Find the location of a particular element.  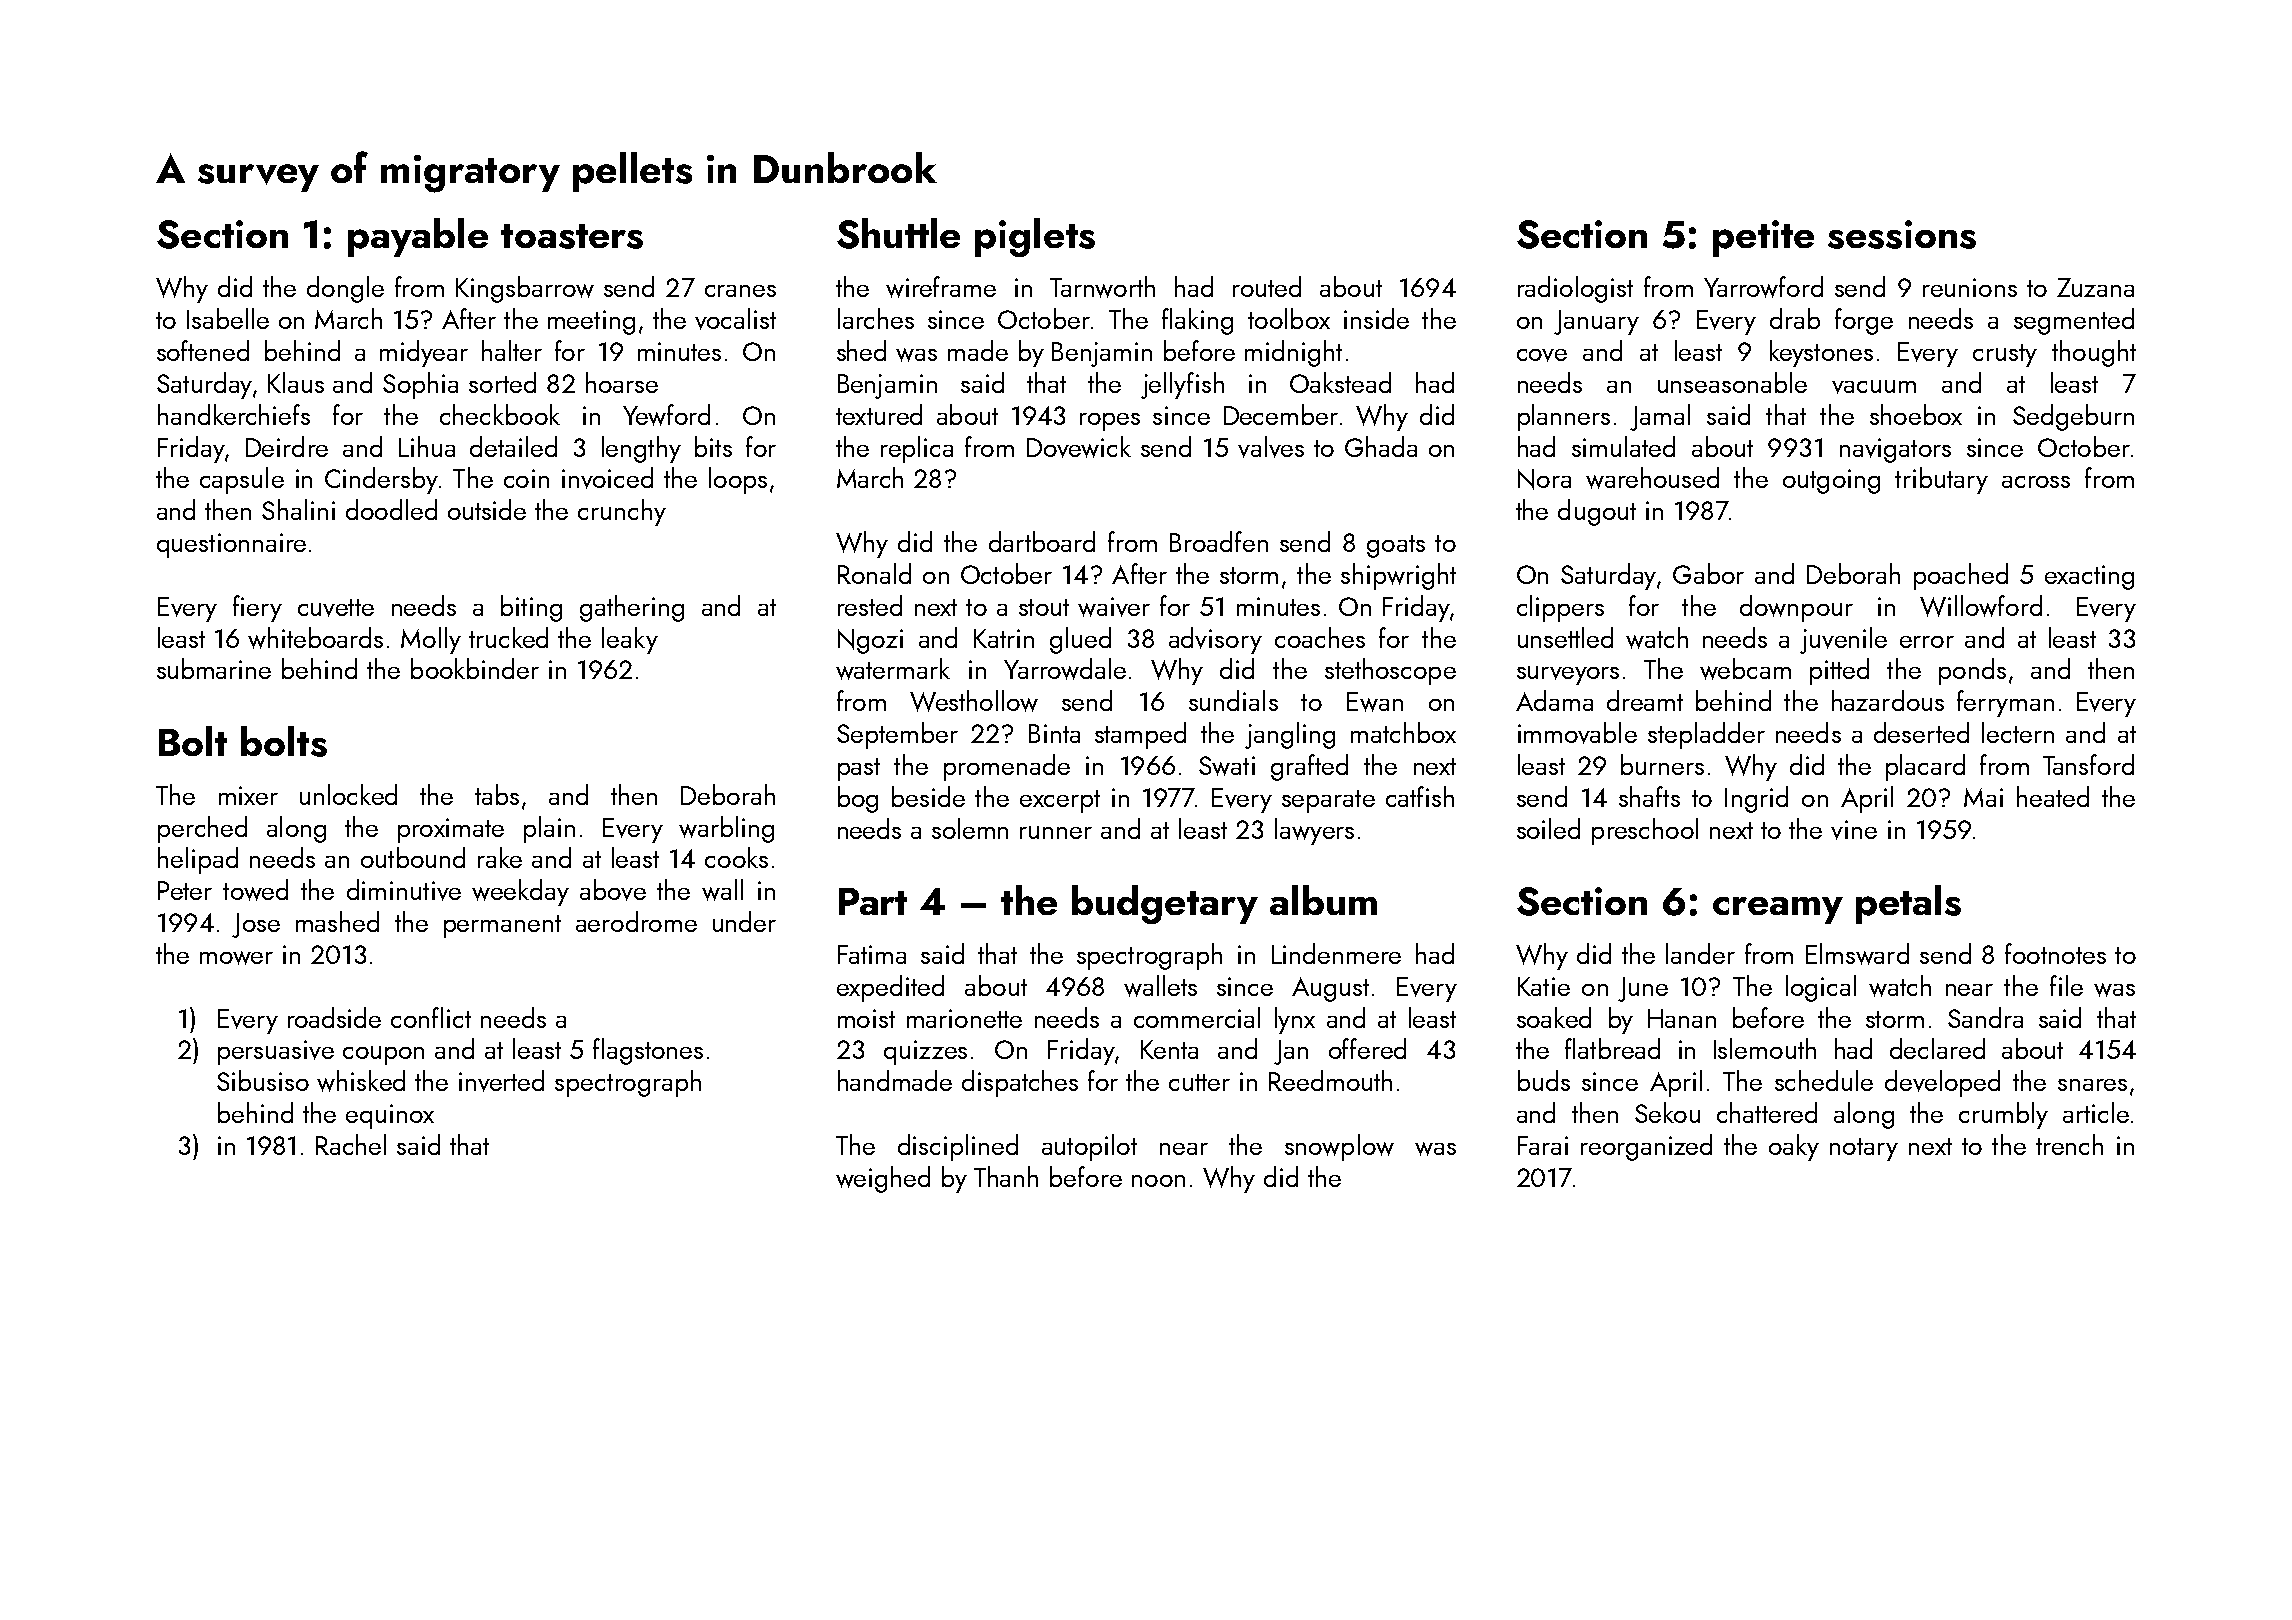

stamped is located at coordinates (1140, 735).
